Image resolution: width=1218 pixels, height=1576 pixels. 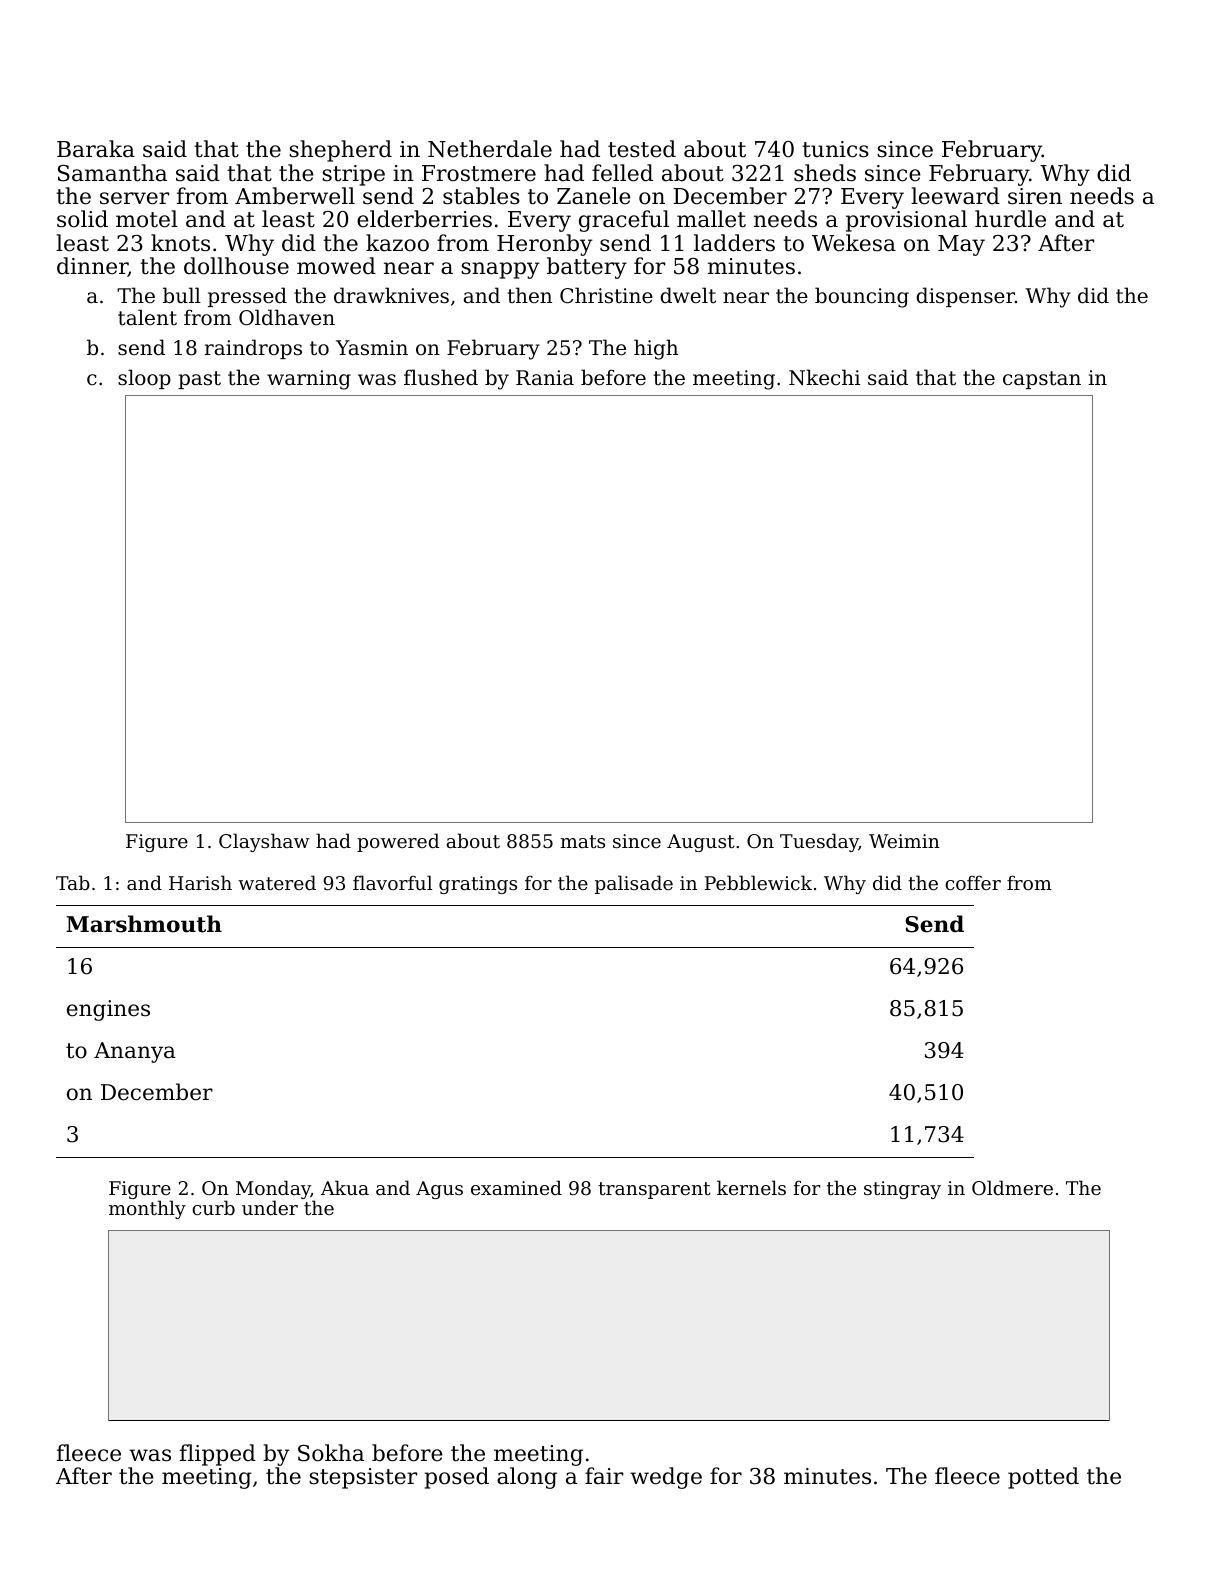 What do you see at coordinates (200, 882) in the screenshot?
I see `Harish` at bounding box center [200, 882].
